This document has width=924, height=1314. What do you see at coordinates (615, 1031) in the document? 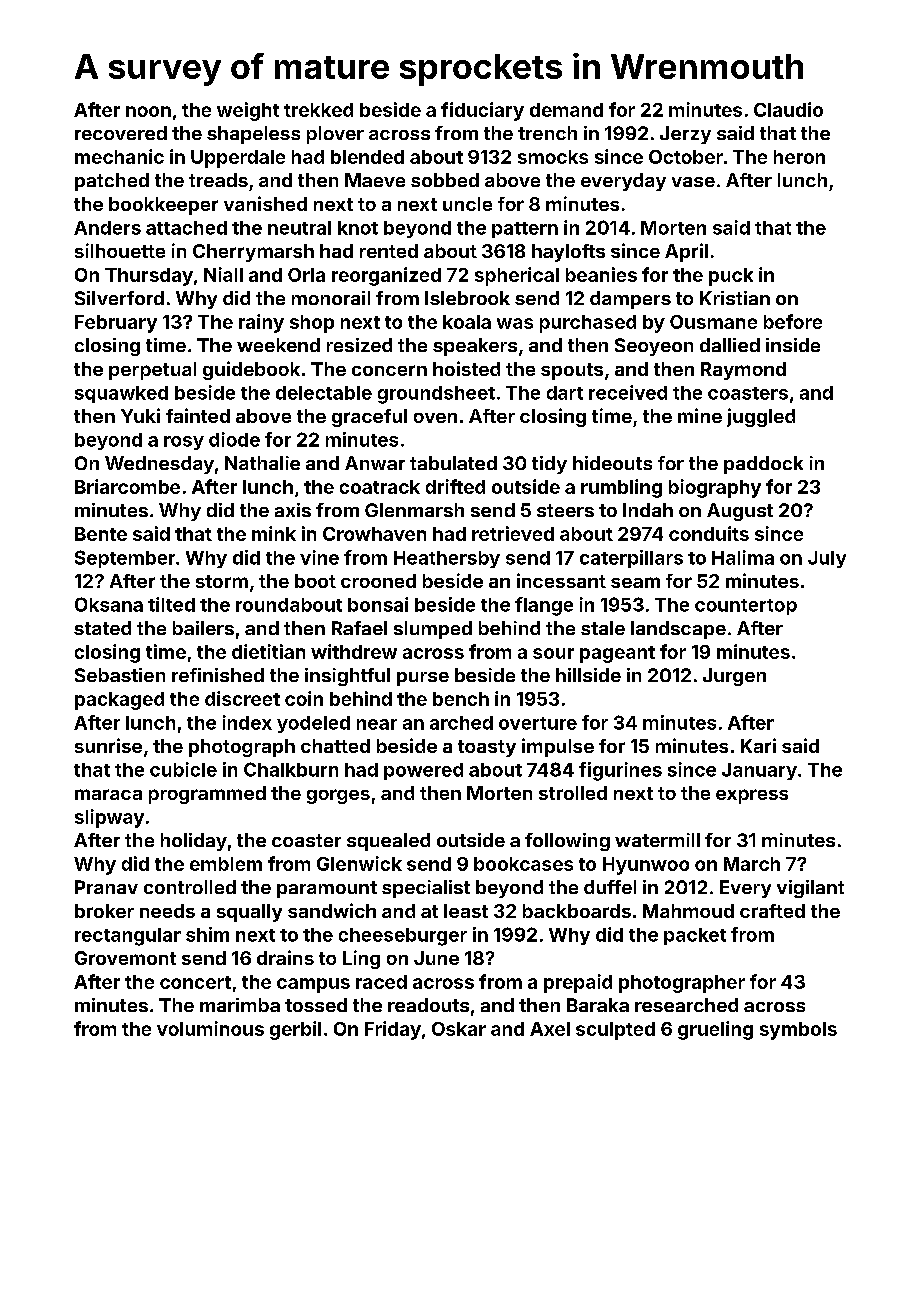
I see `sculpted` at bounding box center [615, 1031].
